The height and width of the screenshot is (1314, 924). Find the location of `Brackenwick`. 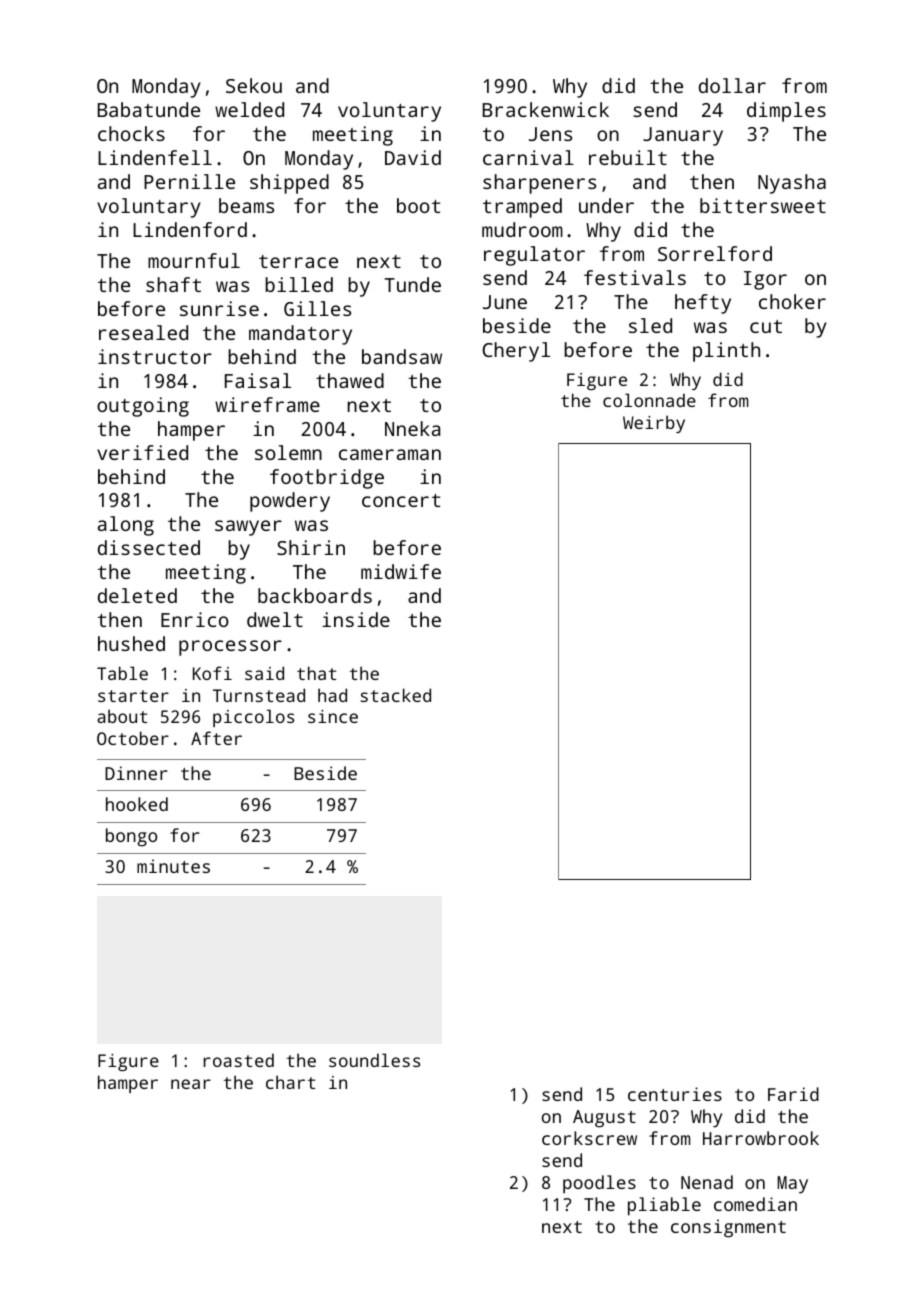

Brackenwick is located at coordinates (546, 109).
